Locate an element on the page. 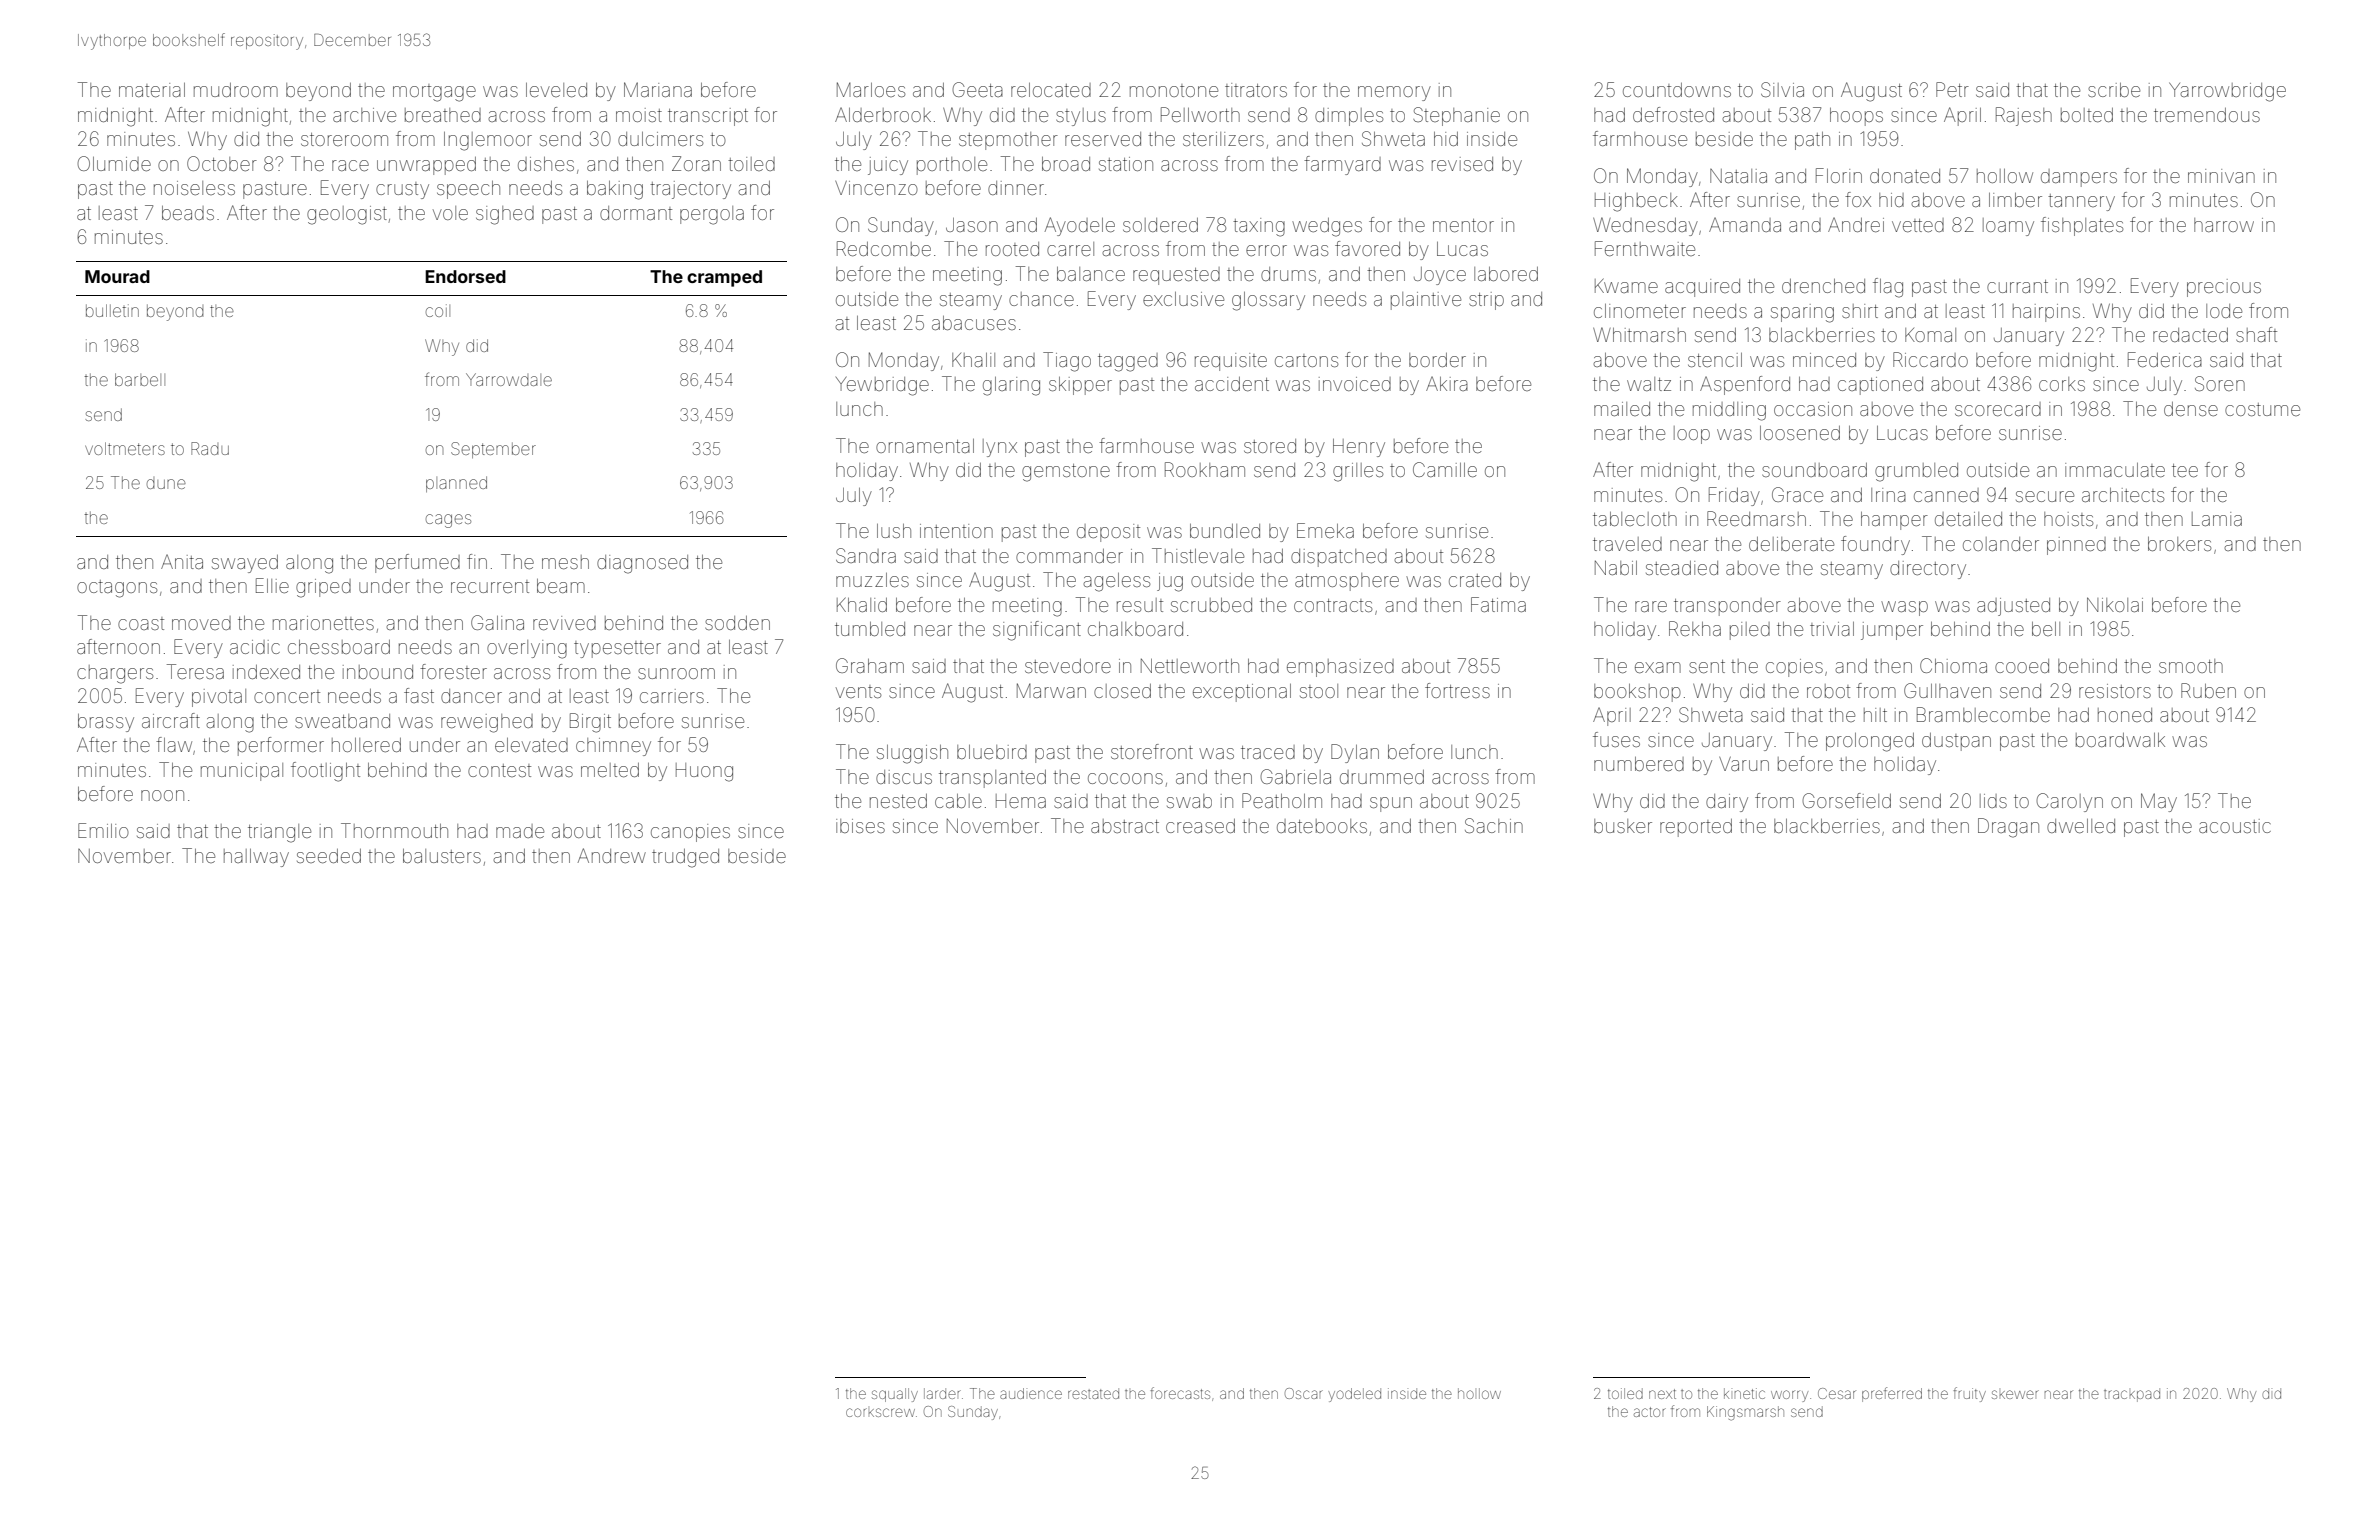 The height and width of the image is (1540, 2380). larder is located at coordinates (942, 1393).
